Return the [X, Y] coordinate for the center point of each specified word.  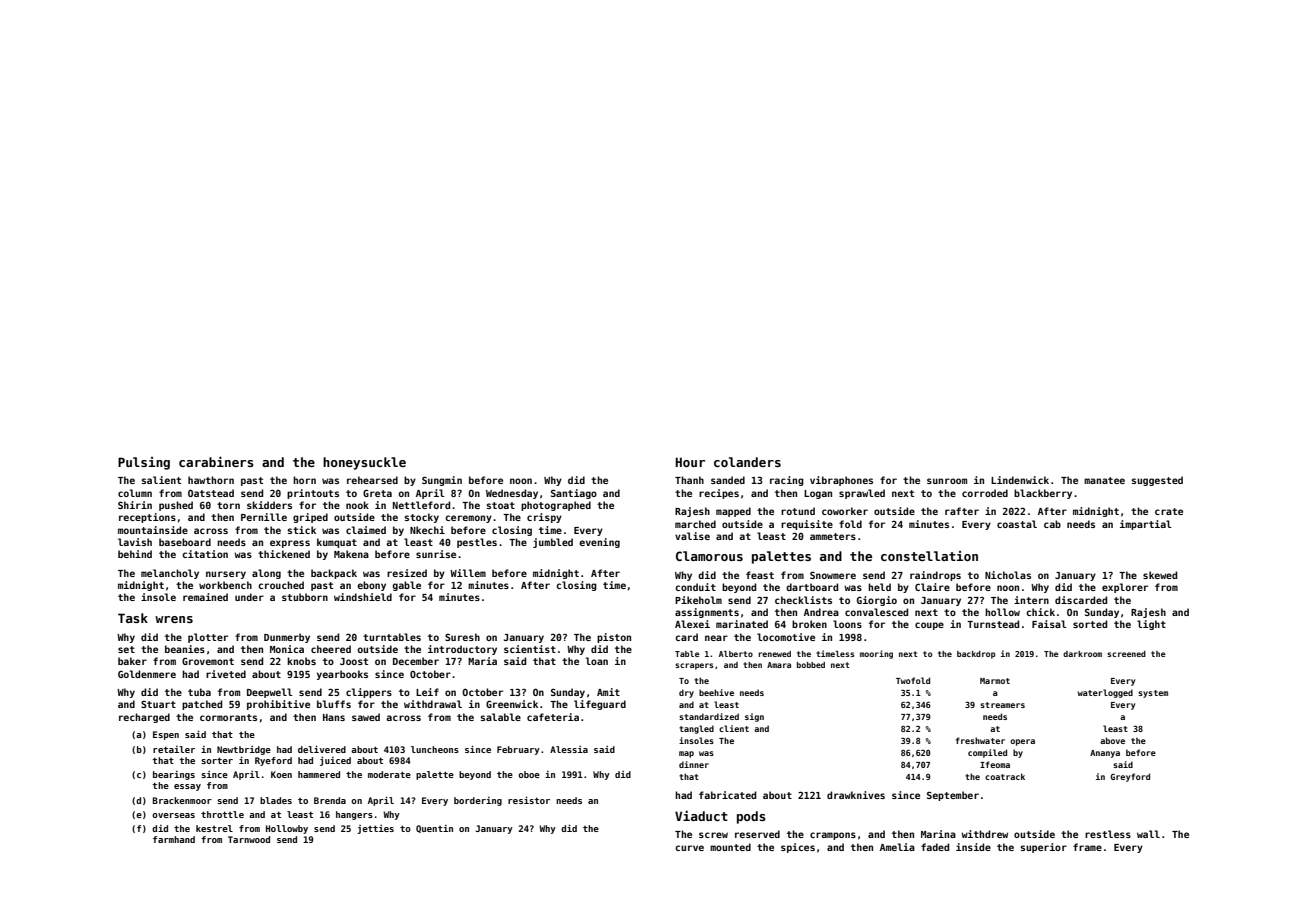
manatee [1104, 480]
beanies [185, 649]
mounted [730, 847]
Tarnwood [249, 839]
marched [695, 524]
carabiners [216, 461]
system [1153, 694]
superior [1044, 848]
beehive [716, 692]
